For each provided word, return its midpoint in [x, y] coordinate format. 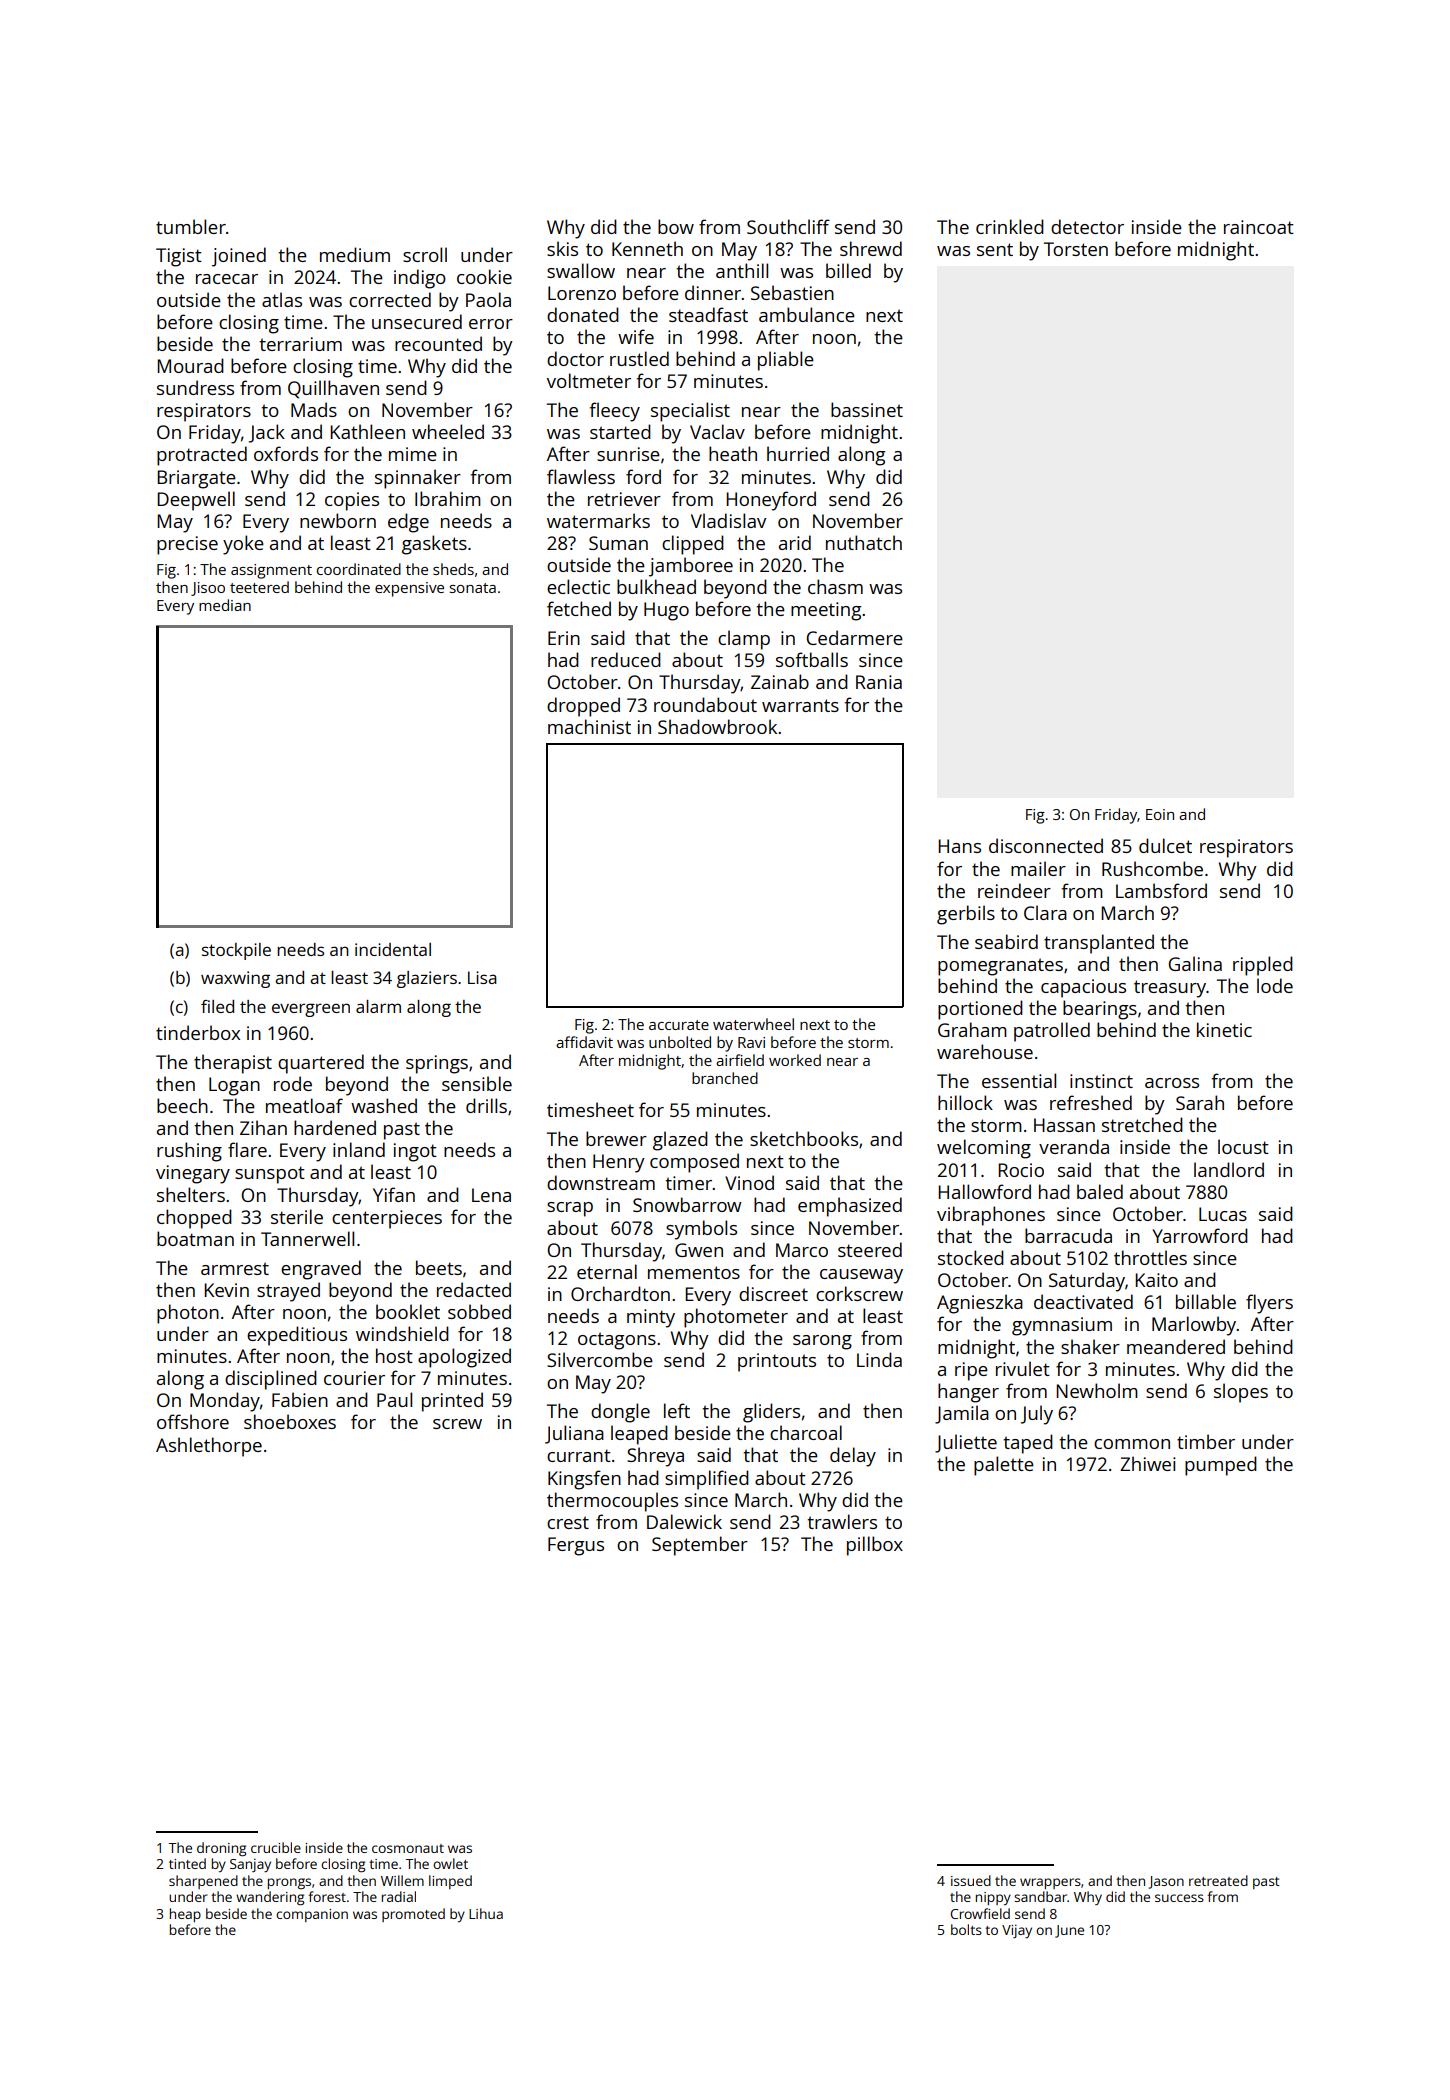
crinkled [1010, 226]
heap [185, 1915]
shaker [1090, 1346]
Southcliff [788, 226]
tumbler [191, 226]
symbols [701, 1230]
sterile [297, 1216]
